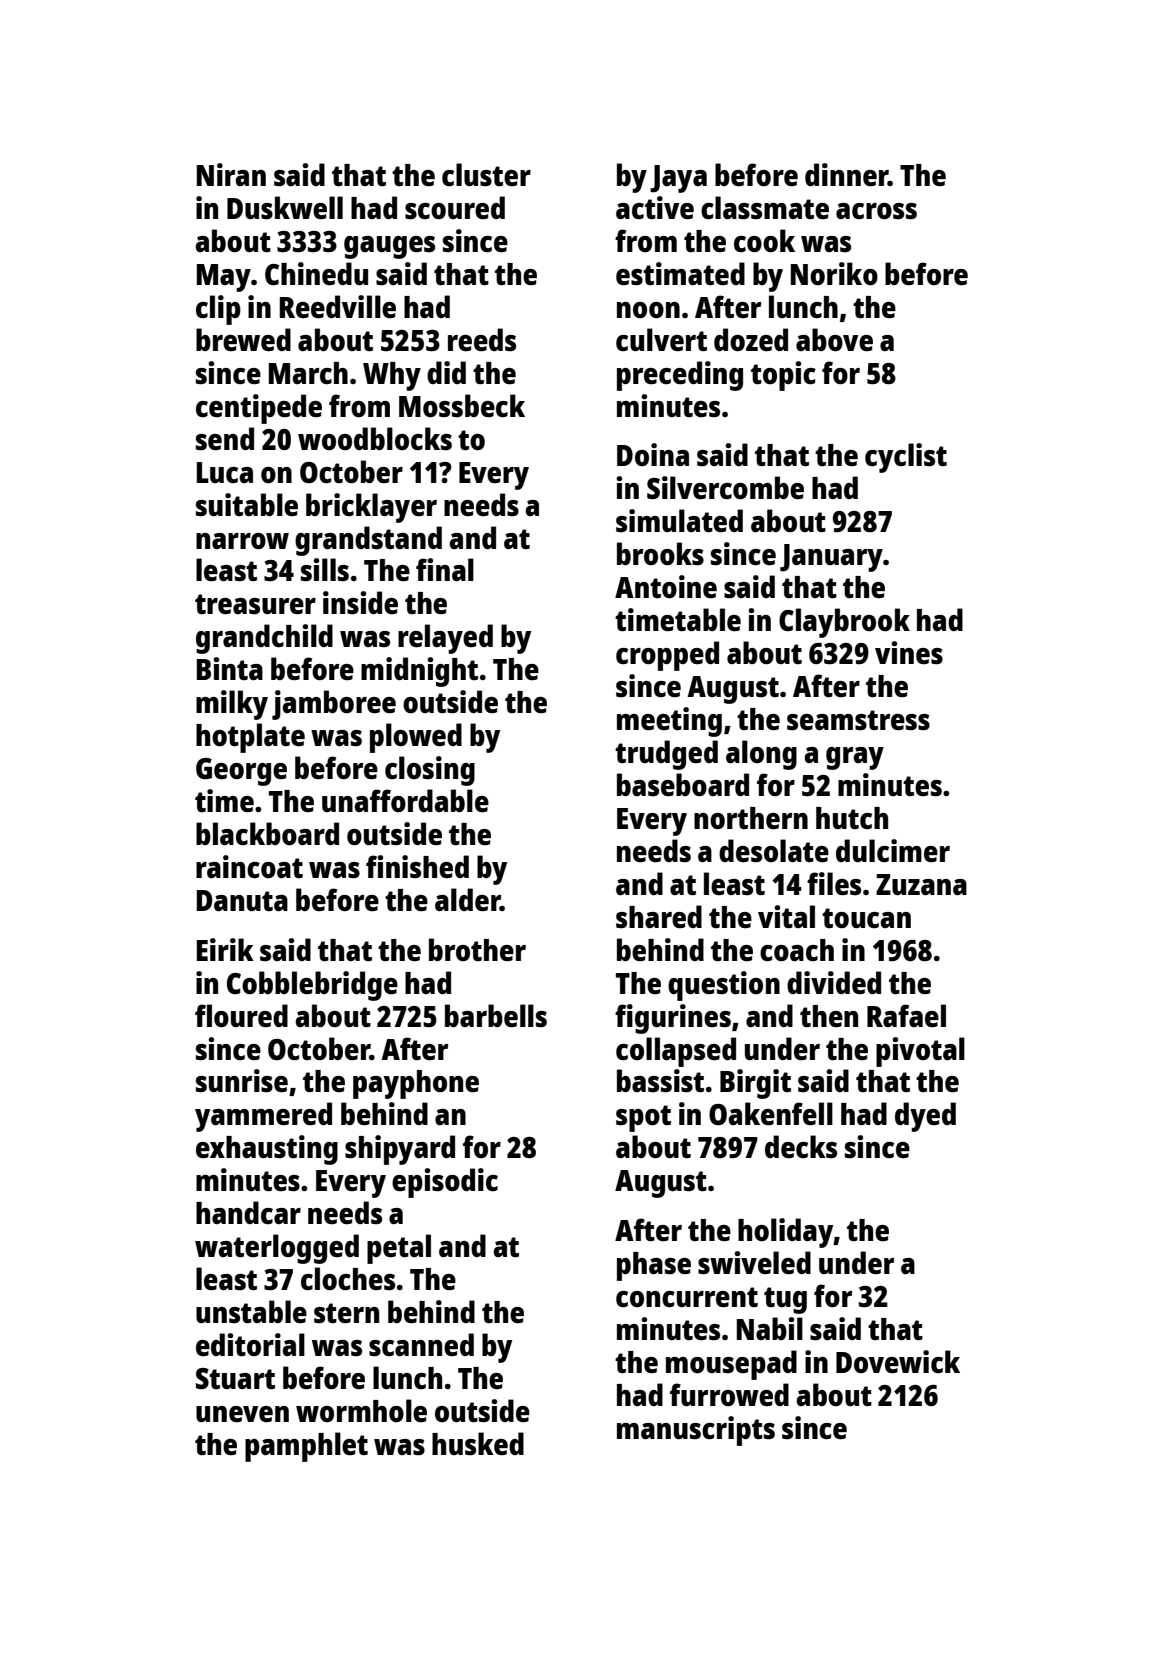 This screenshot has height=1654, width=1165. What do you see at coordinates (669, 722) in the screenshot?
I see `meeting` at bounding box center [669, 722].
